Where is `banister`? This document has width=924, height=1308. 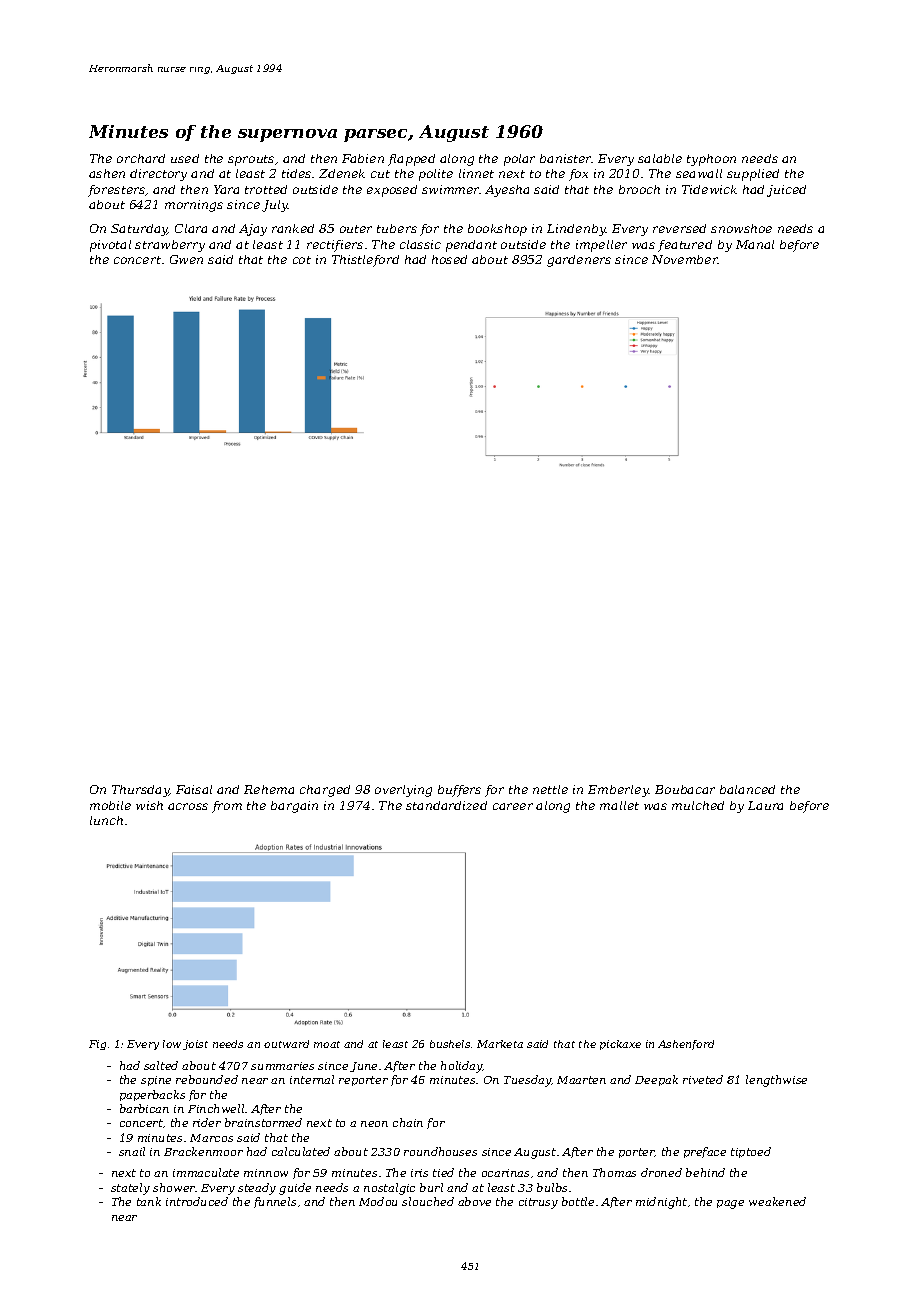
banister is located at coordinates (566, 158).
